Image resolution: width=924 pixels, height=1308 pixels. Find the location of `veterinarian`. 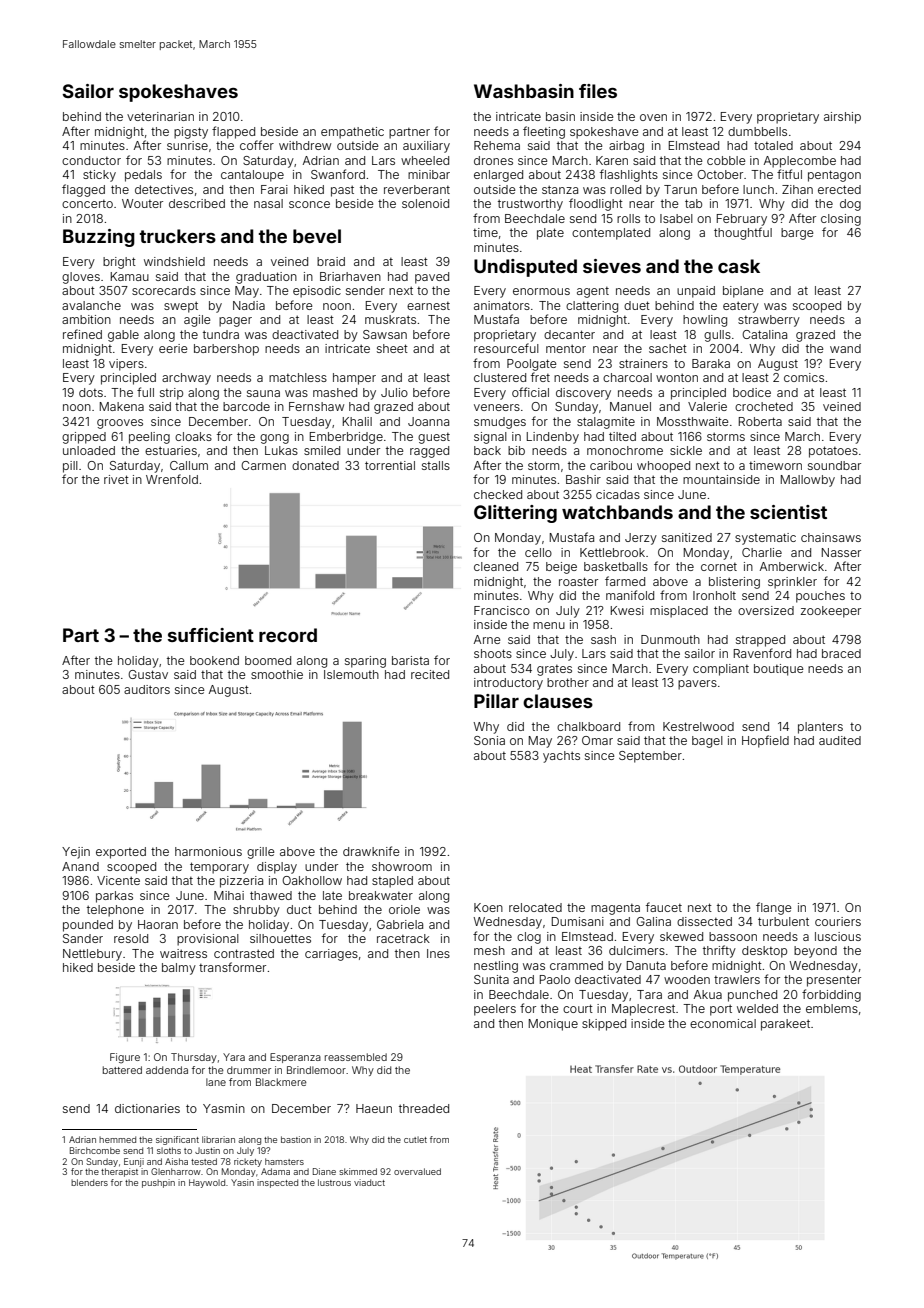

veterinarian is located at coordinates (160, 116).
